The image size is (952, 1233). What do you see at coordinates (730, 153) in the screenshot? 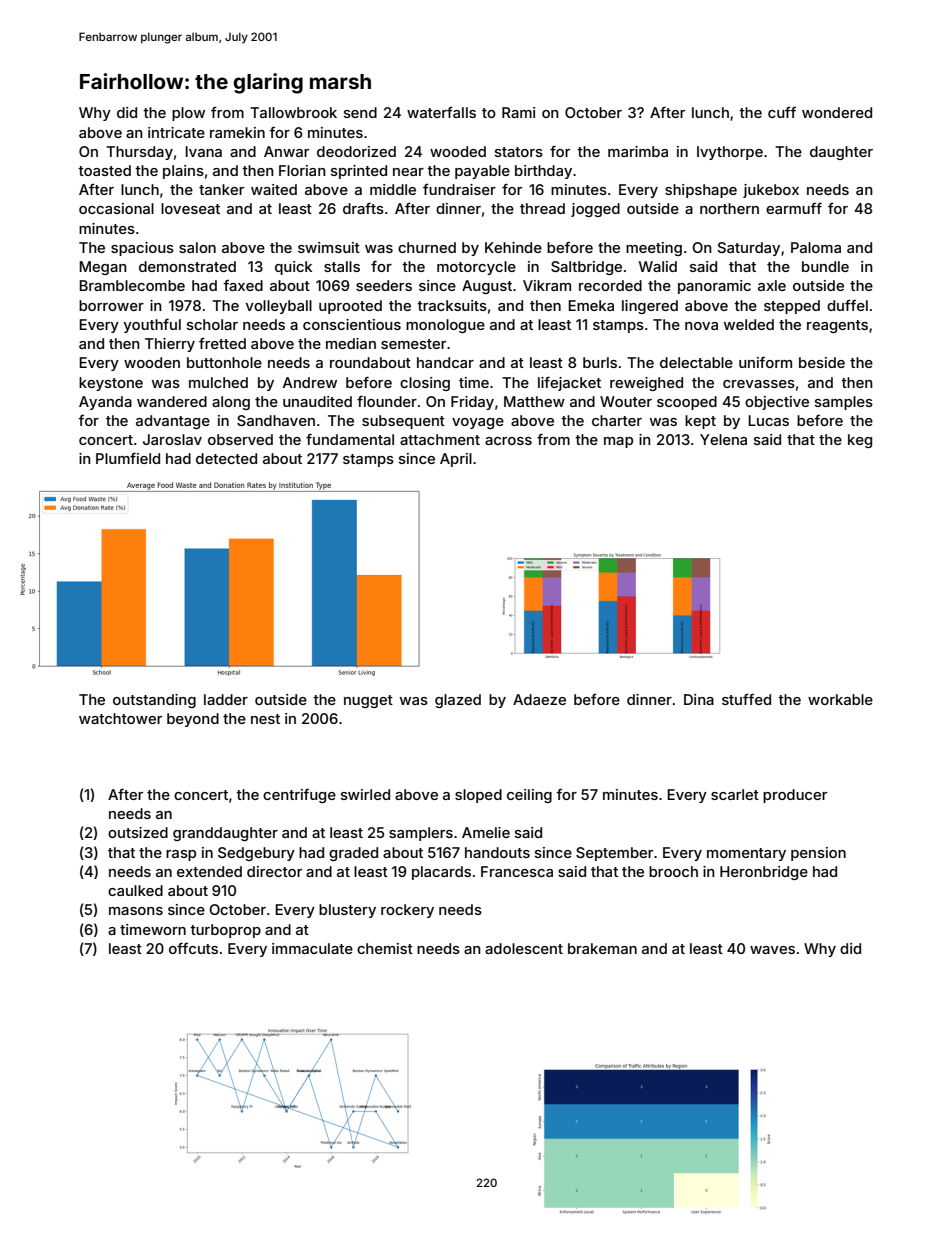
I see `Ivythorpe` at bounding box center [730, 153].
